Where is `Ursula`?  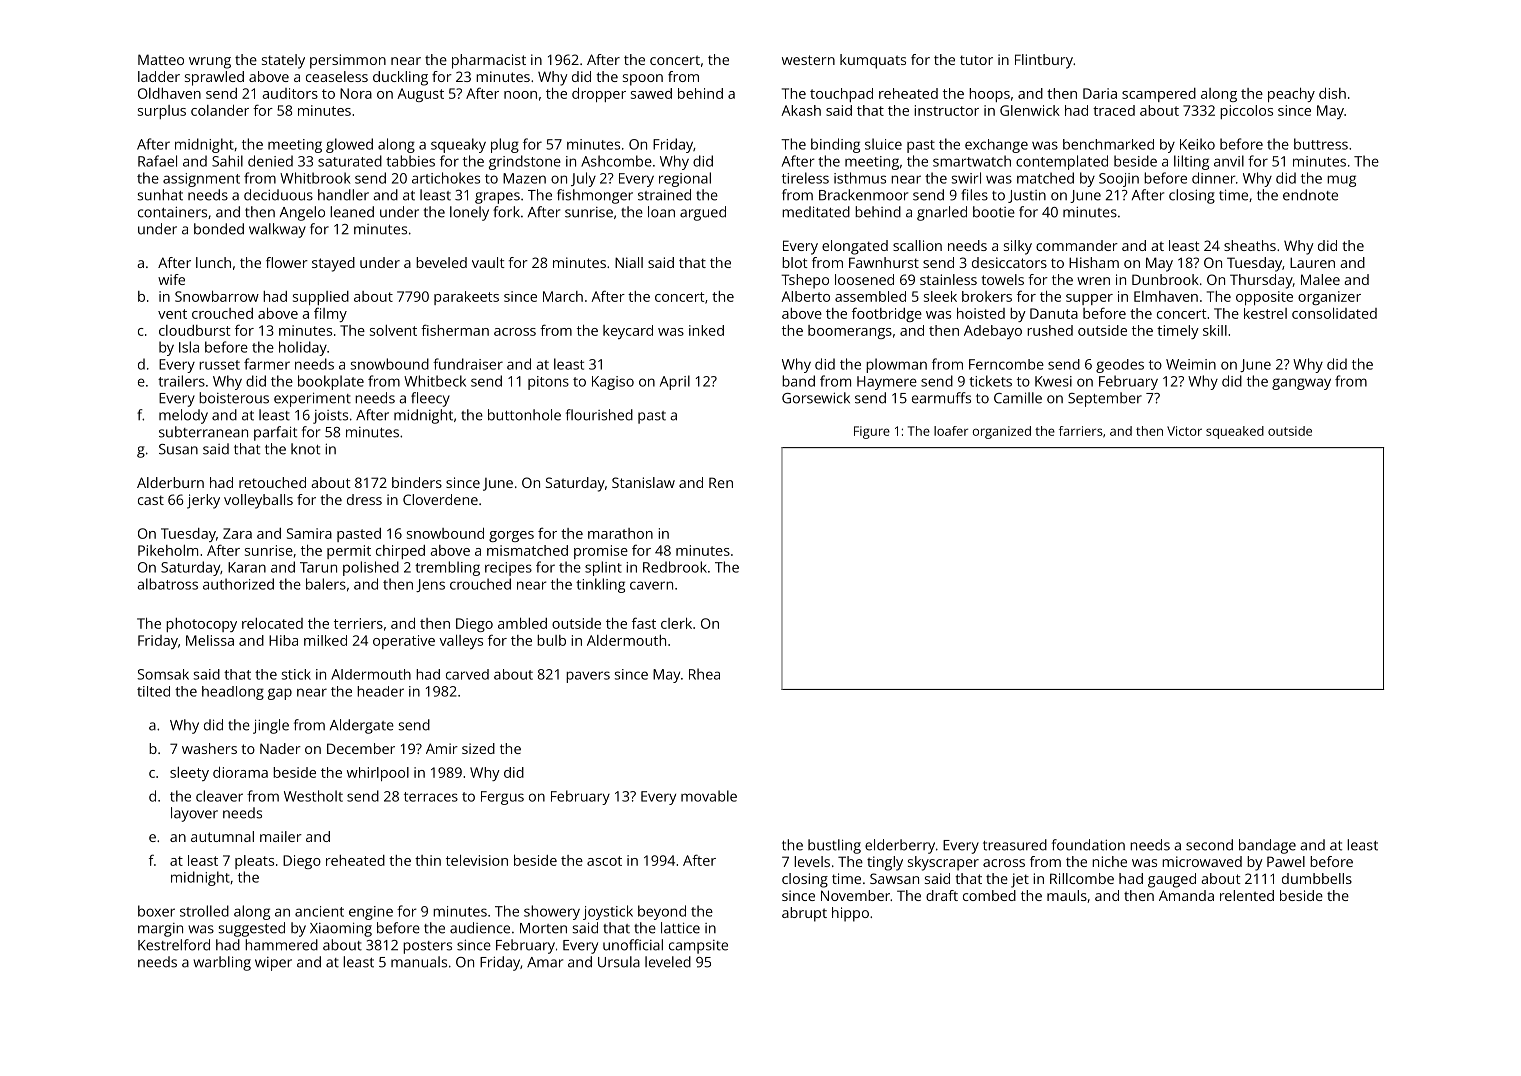 Ursula is located at coordinates (619, 962).
